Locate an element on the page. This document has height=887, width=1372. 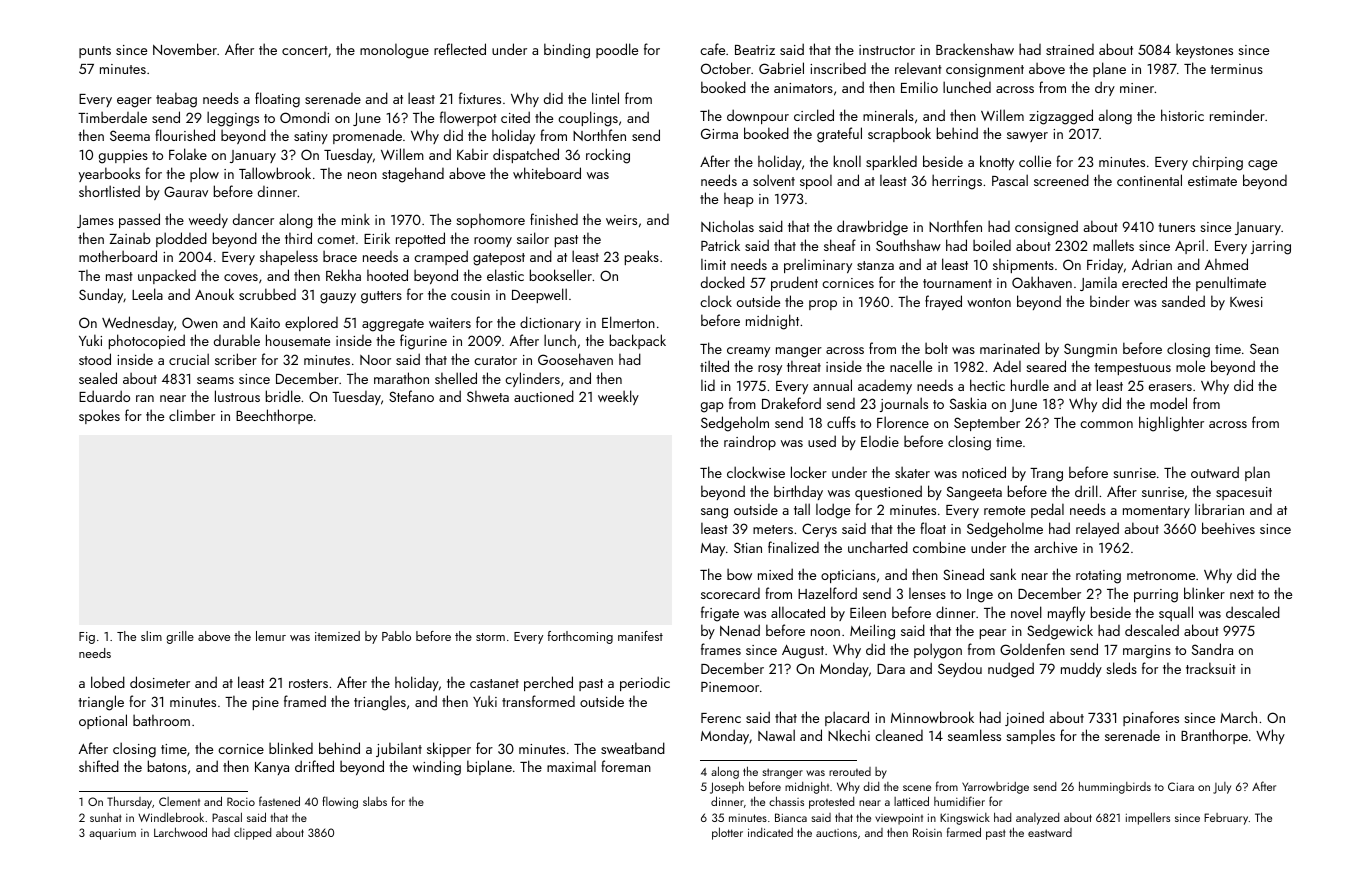
shifted is located at coordinates (99, 766).
